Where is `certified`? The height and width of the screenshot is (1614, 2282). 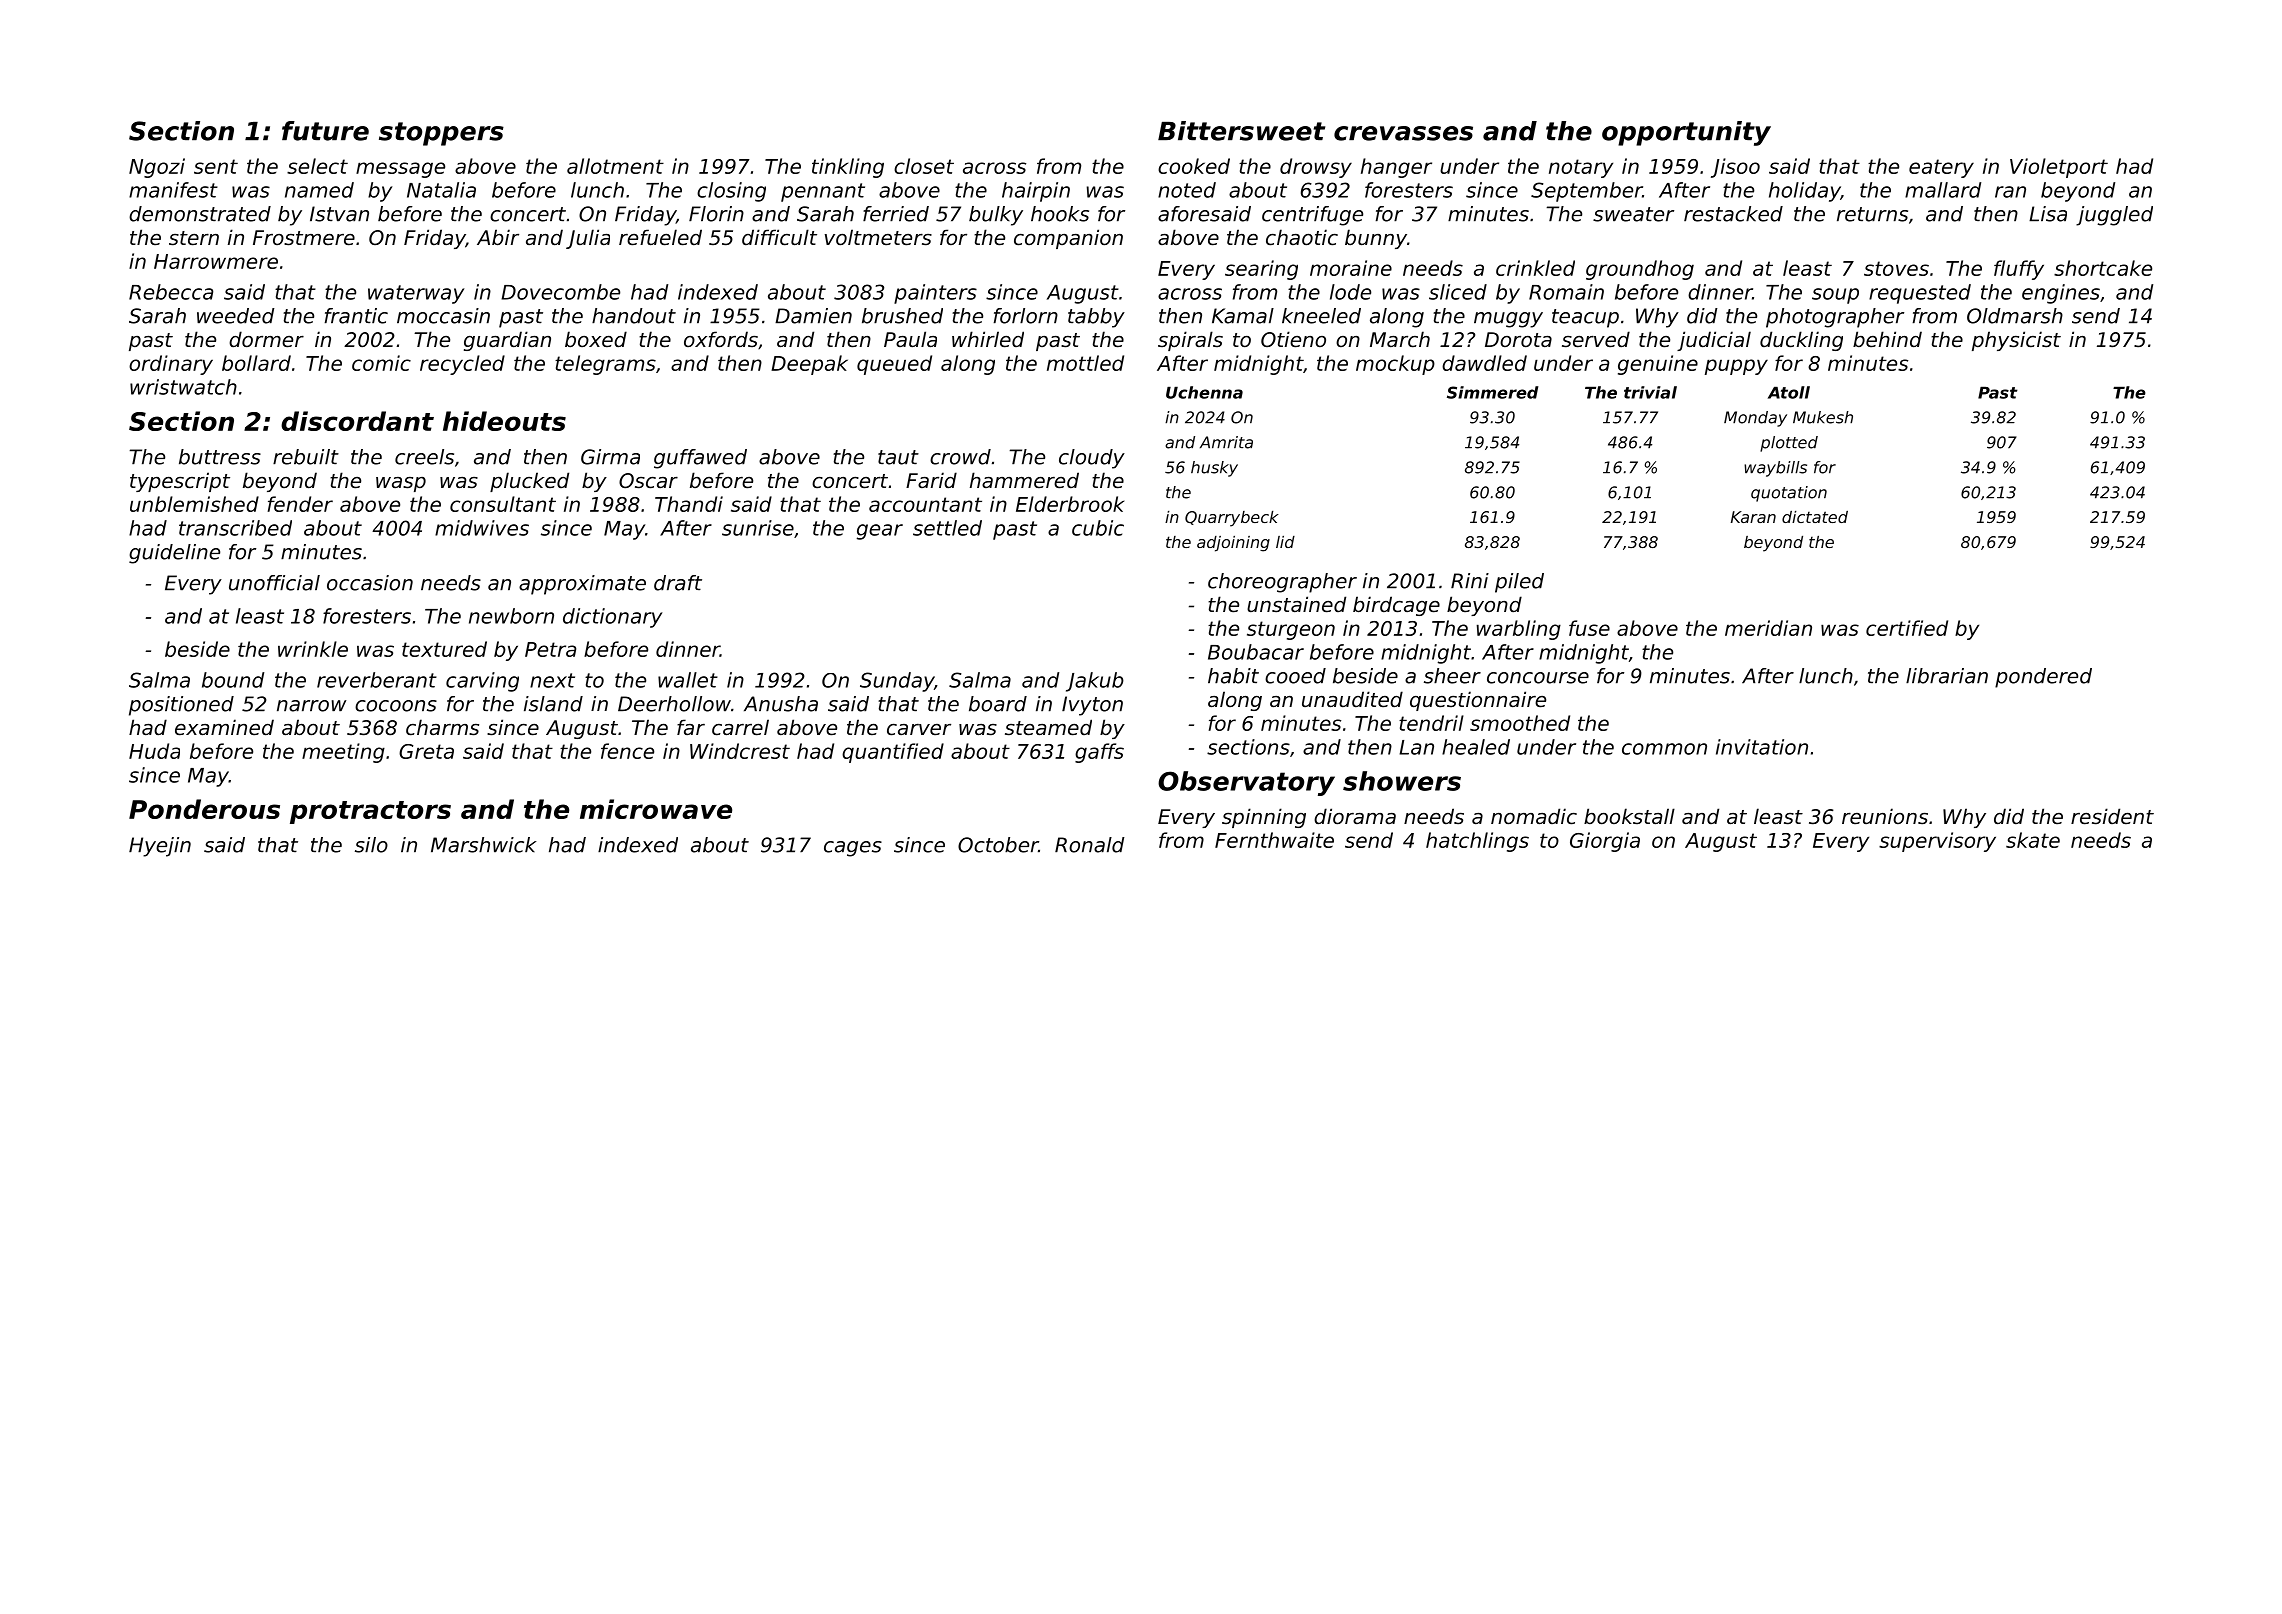
certified is located at coordinates (1907, 628).
